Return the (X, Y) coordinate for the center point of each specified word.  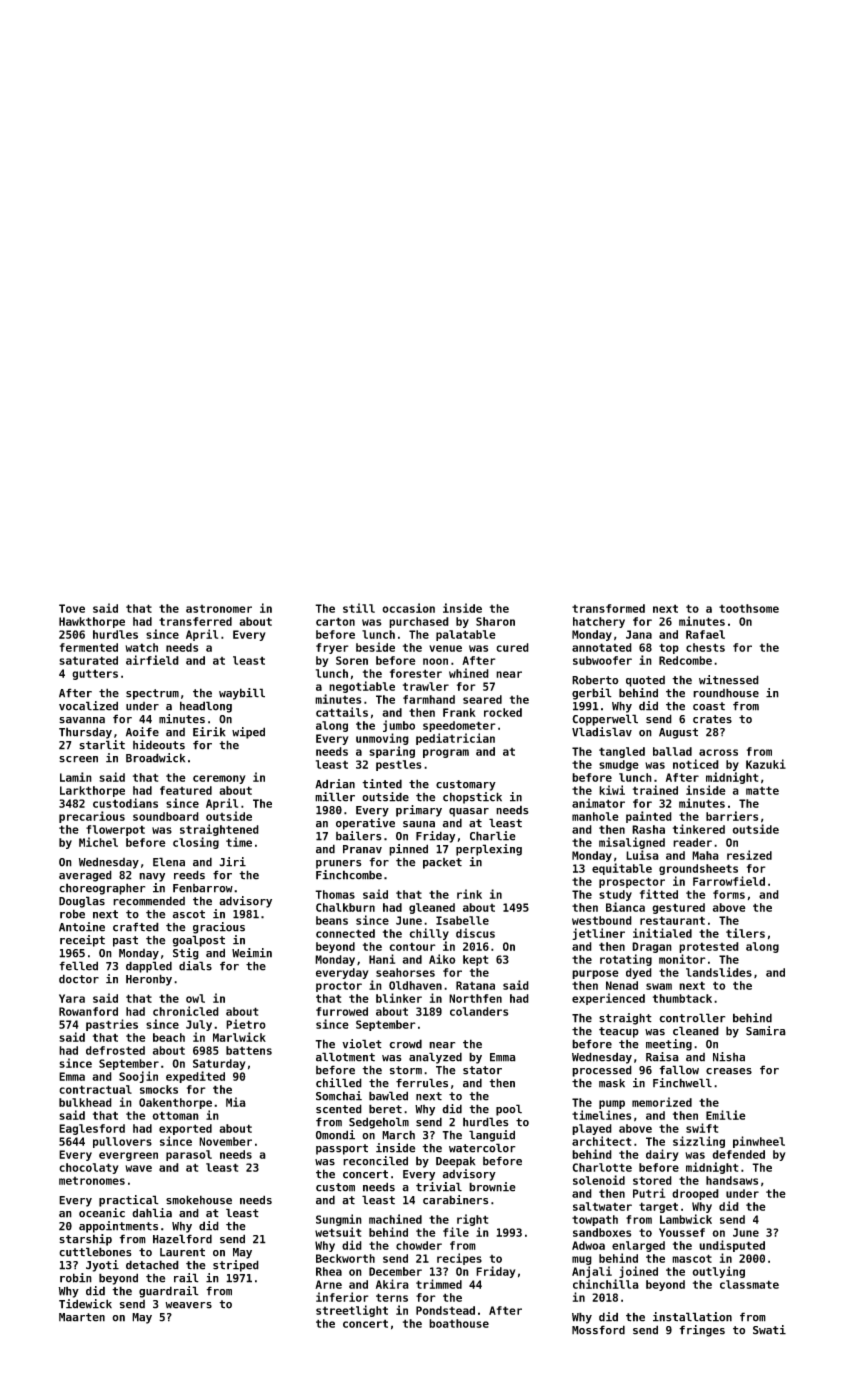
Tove (72, 608)
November (225, 1141)
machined (395, 1219)
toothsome (749, 608)
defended (738, 1154)
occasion (408, 608)
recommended (149, 901)
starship (85, 1240)
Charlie (493, 836)
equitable (622, 869)
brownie (492, 1187)
